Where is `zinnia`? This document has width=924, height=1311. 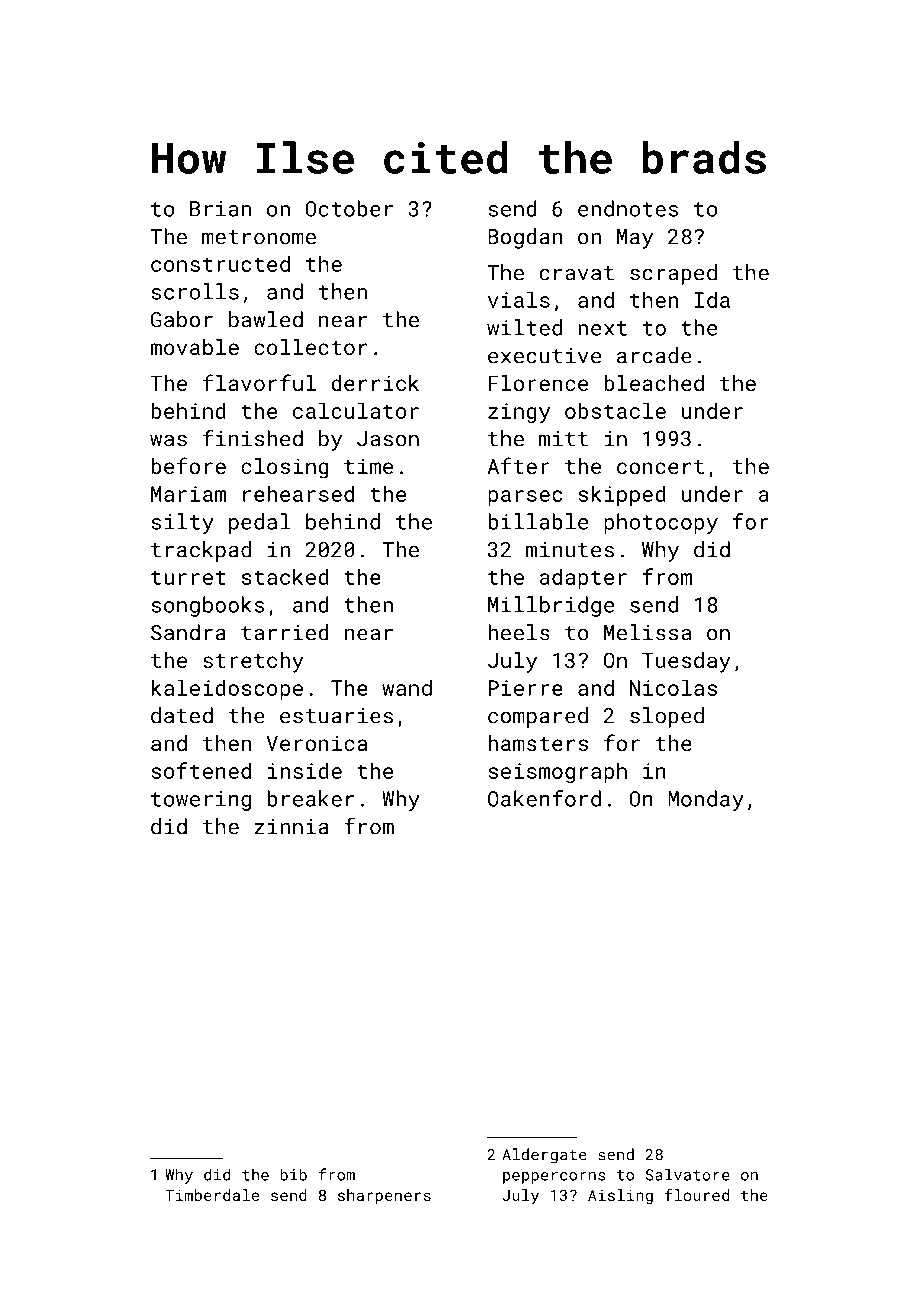
zinnia is located at coordinates (291, 827).
